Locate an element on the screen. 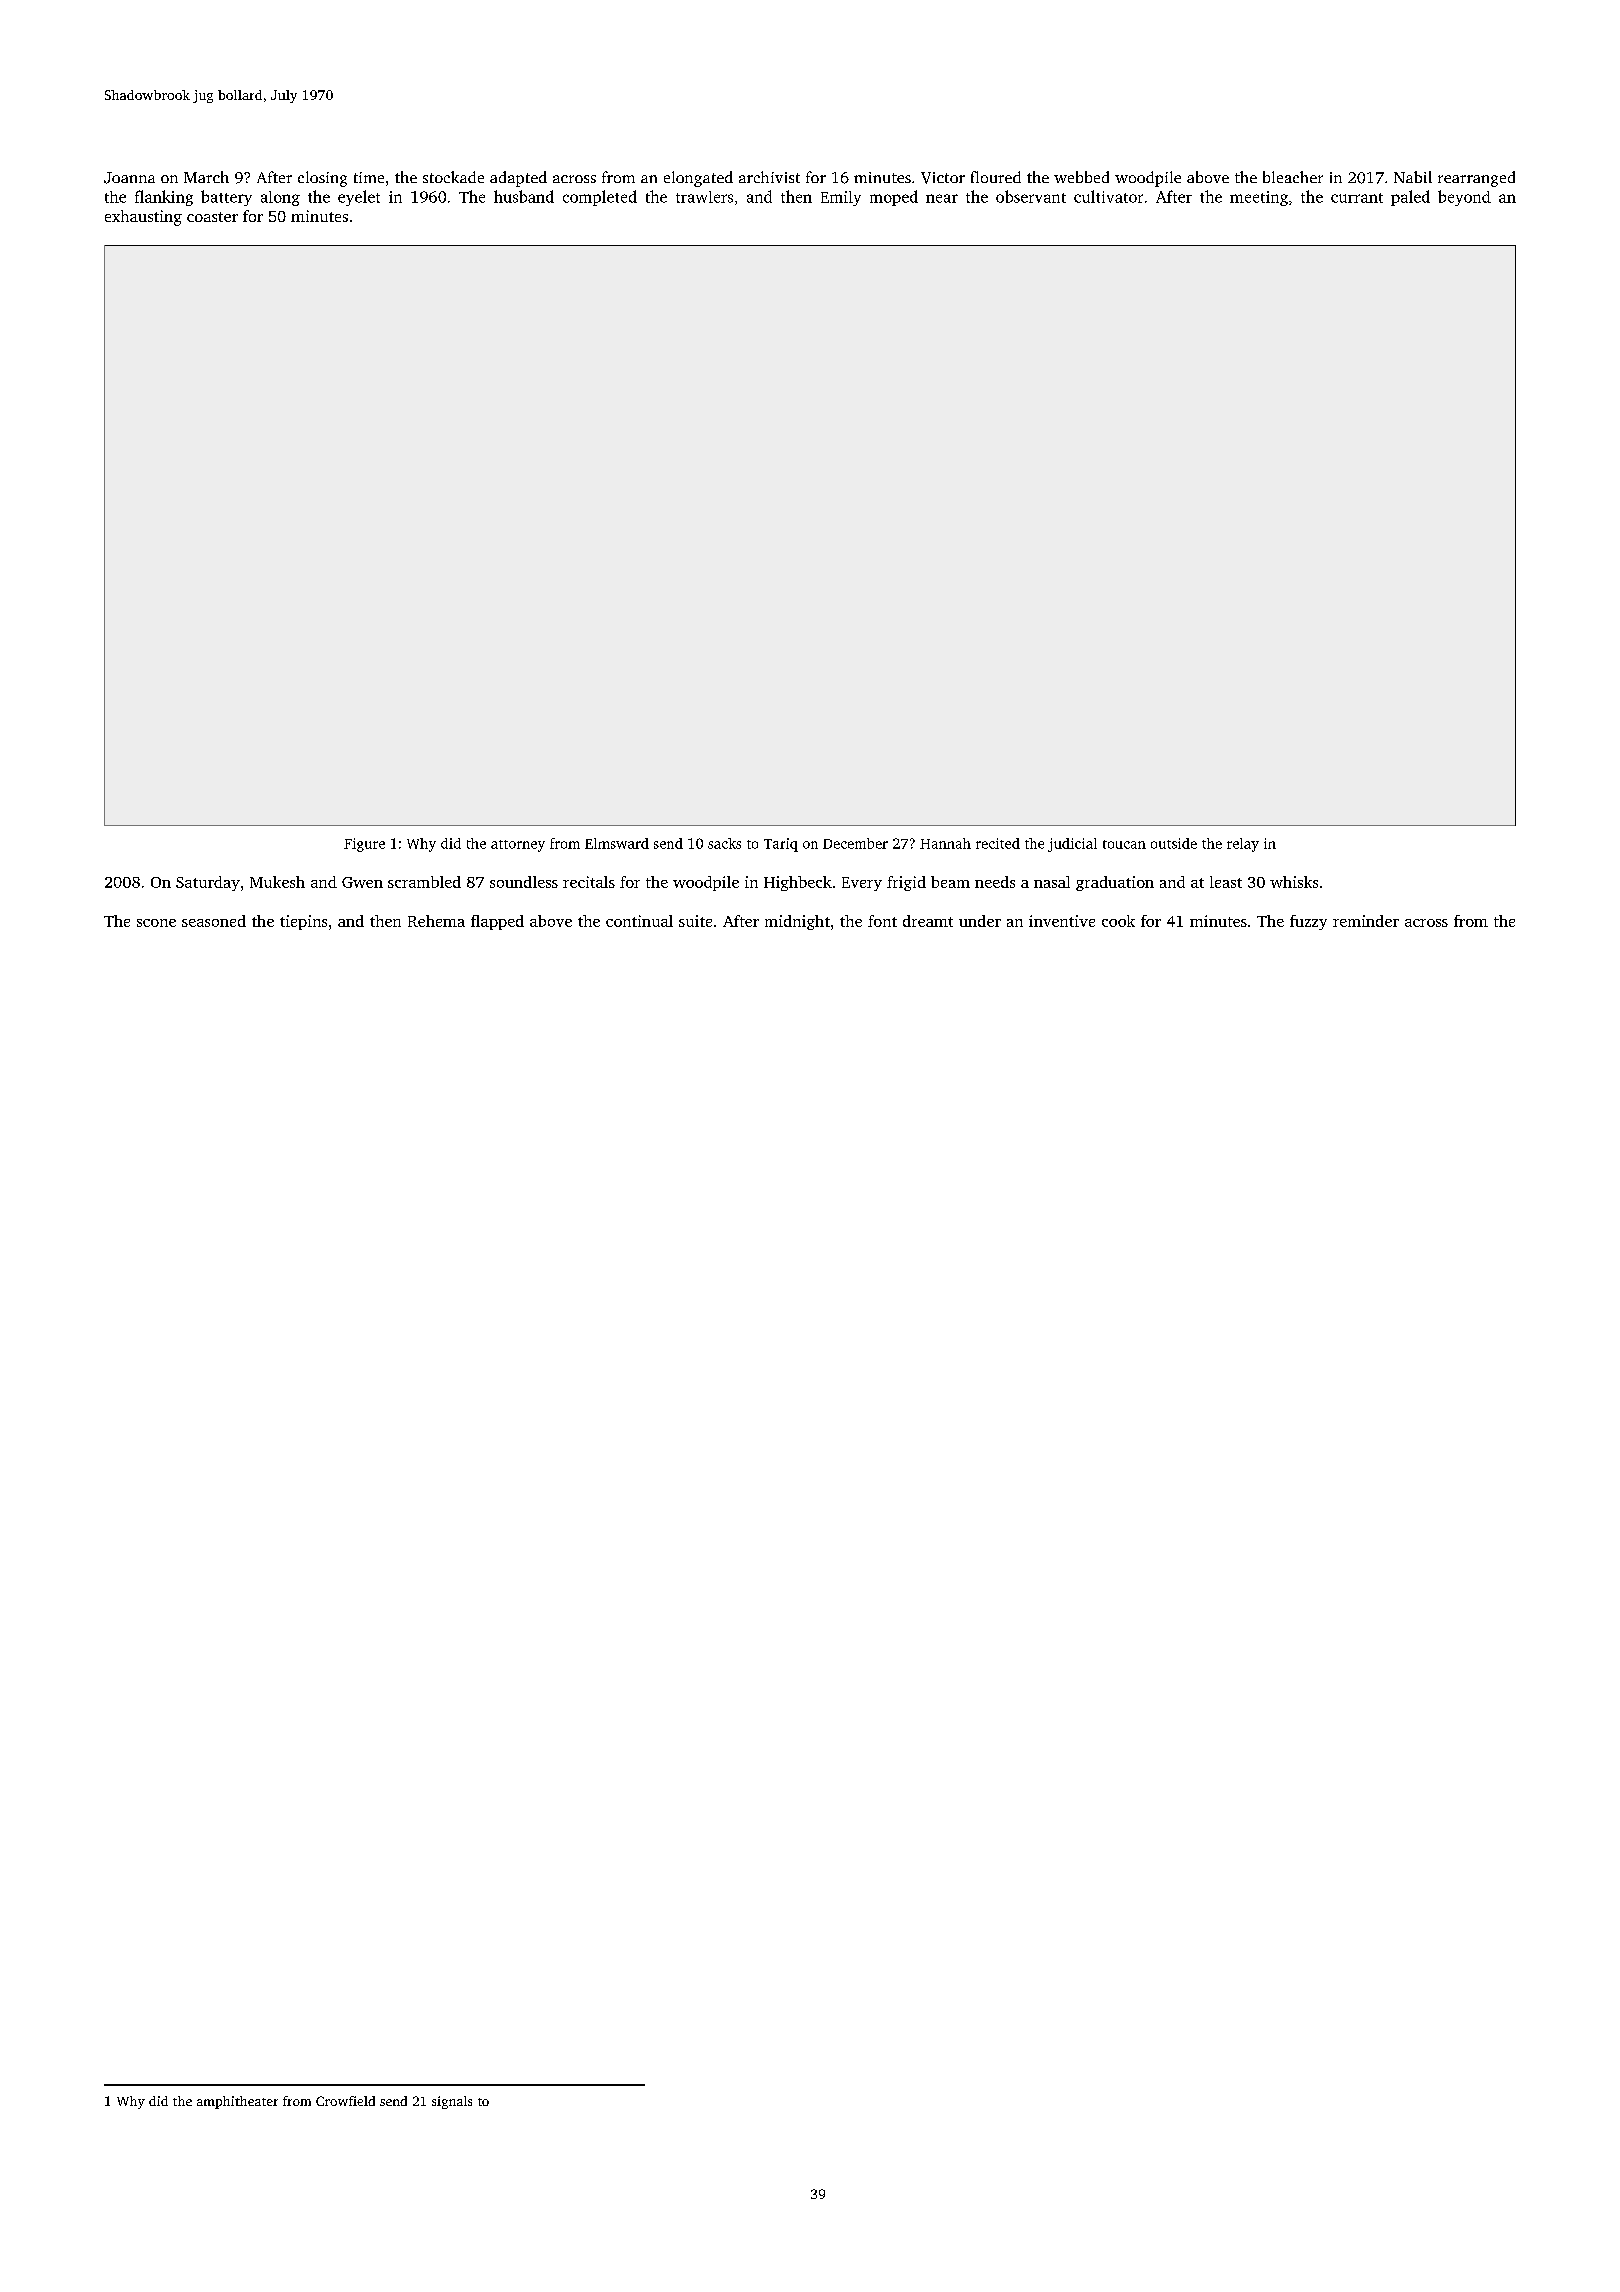 This screenshot has width=1620, height=2292. amphitheater is located at coordinates (237, 2102).
